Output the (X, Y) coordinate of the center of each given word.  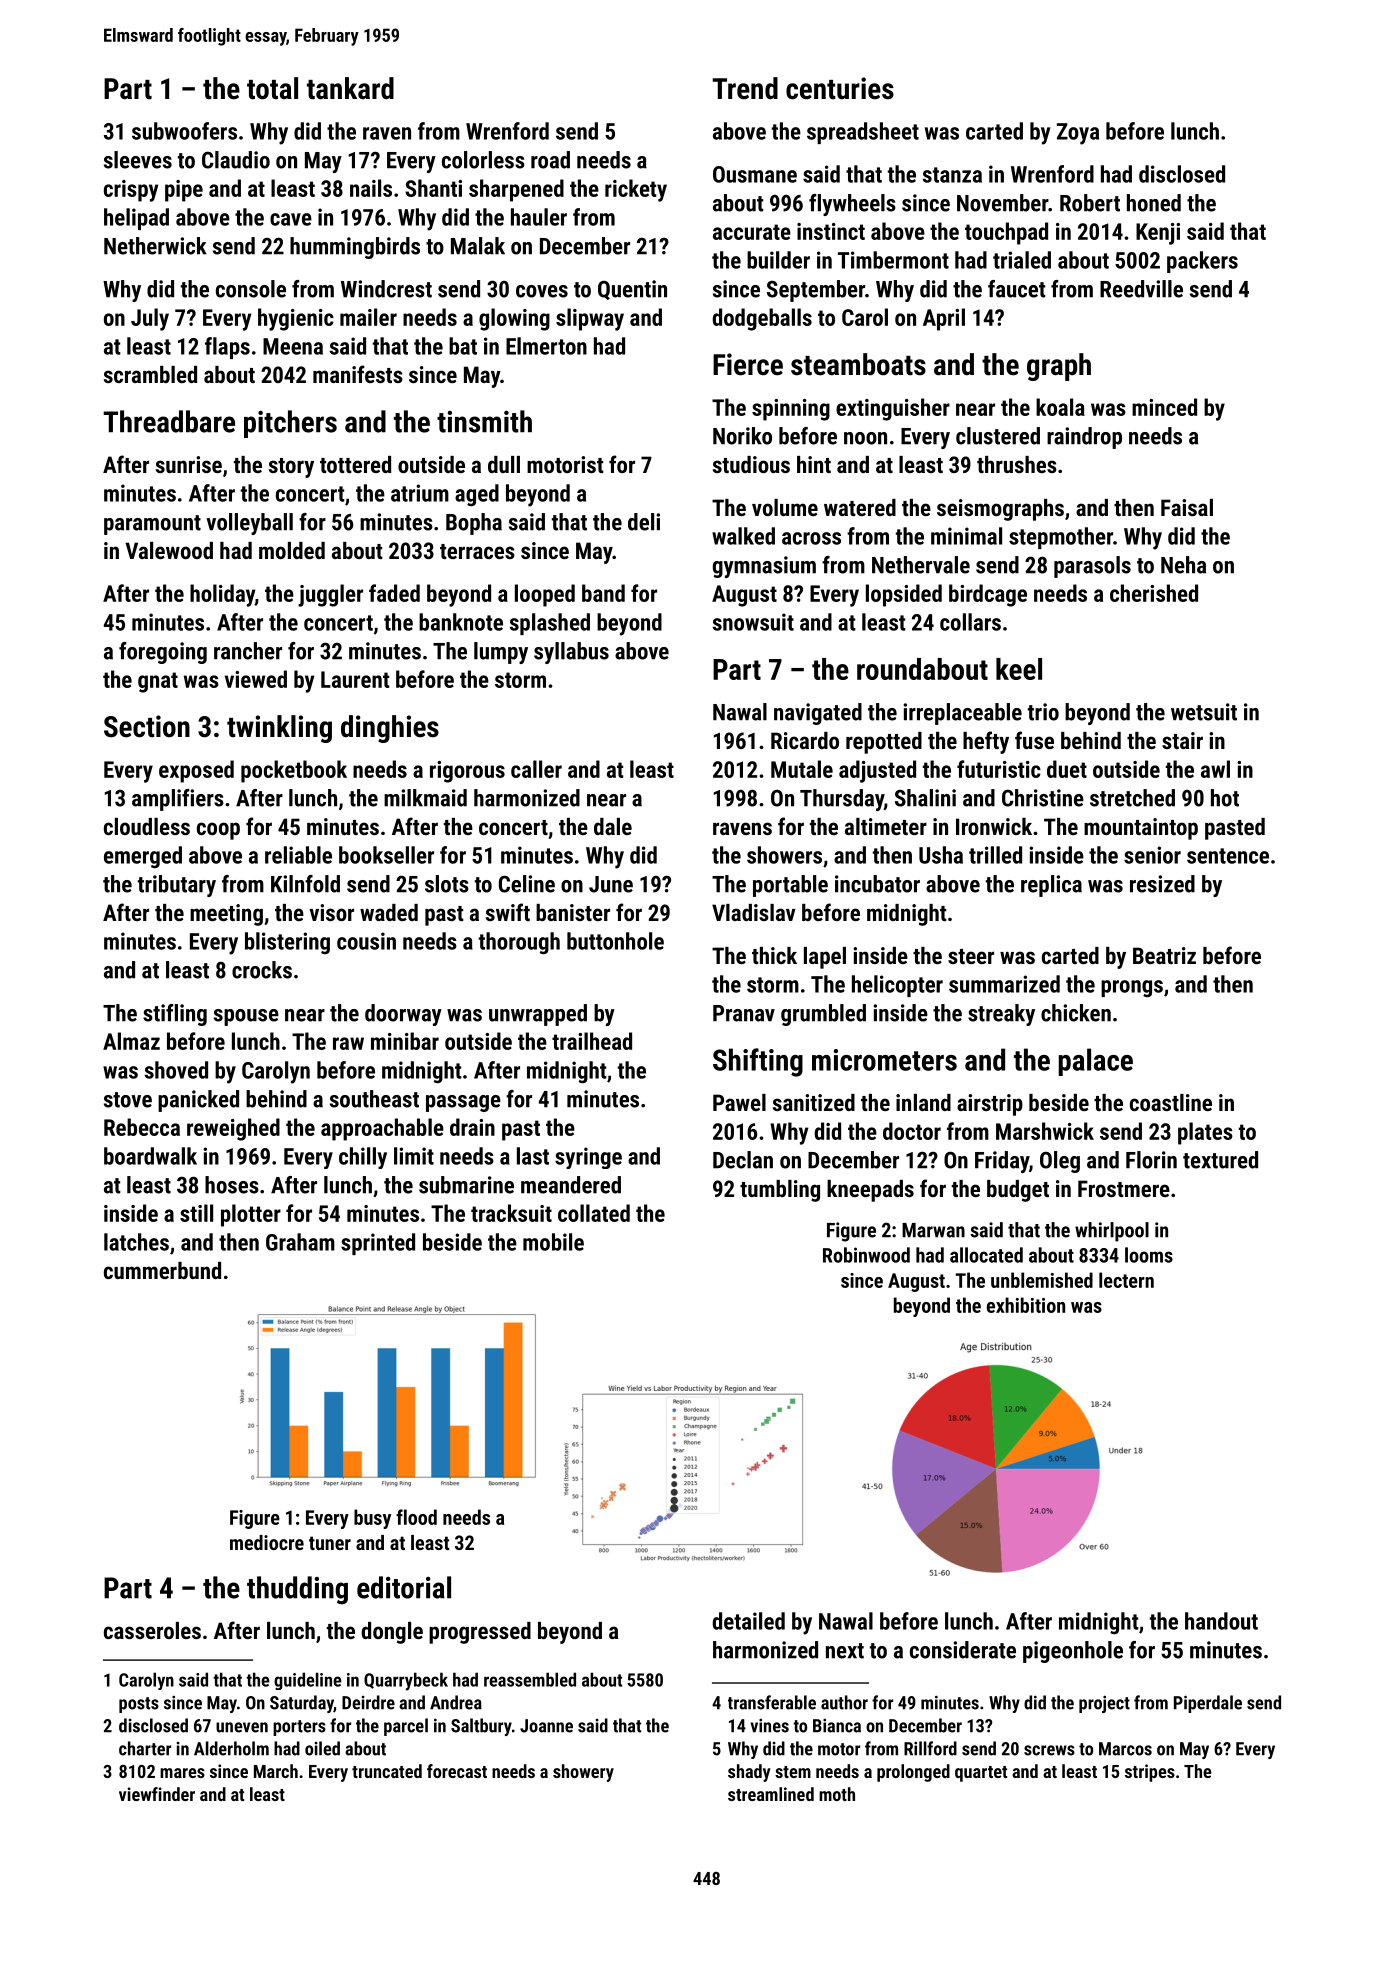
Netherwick (155, 246)
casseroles (152, 1630)
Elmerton (546, 346)
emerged (143, 857)
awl (1215, 769)
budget (1018, 1191)
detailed (748, 1621)
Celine (527, 884)
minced (1164, 407)
